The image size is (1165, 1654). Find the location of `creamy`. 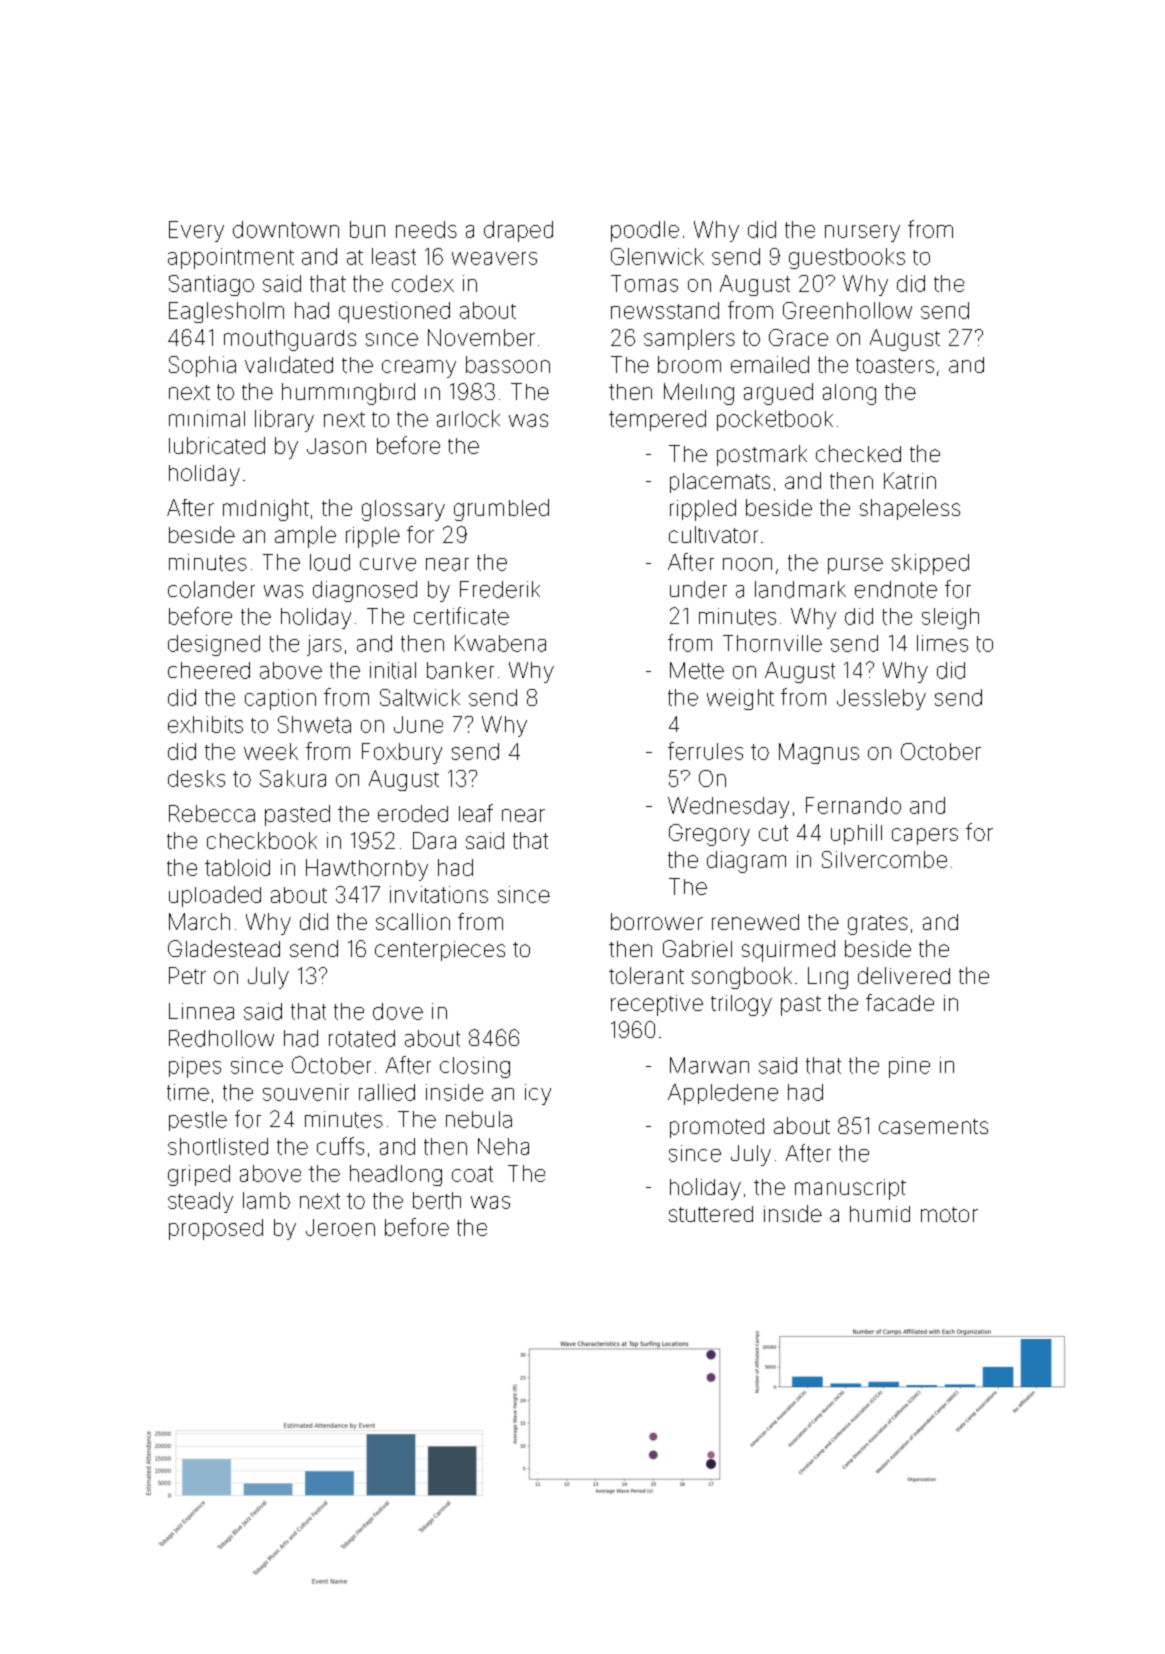

creamy is located at coordinates (419, 369).
